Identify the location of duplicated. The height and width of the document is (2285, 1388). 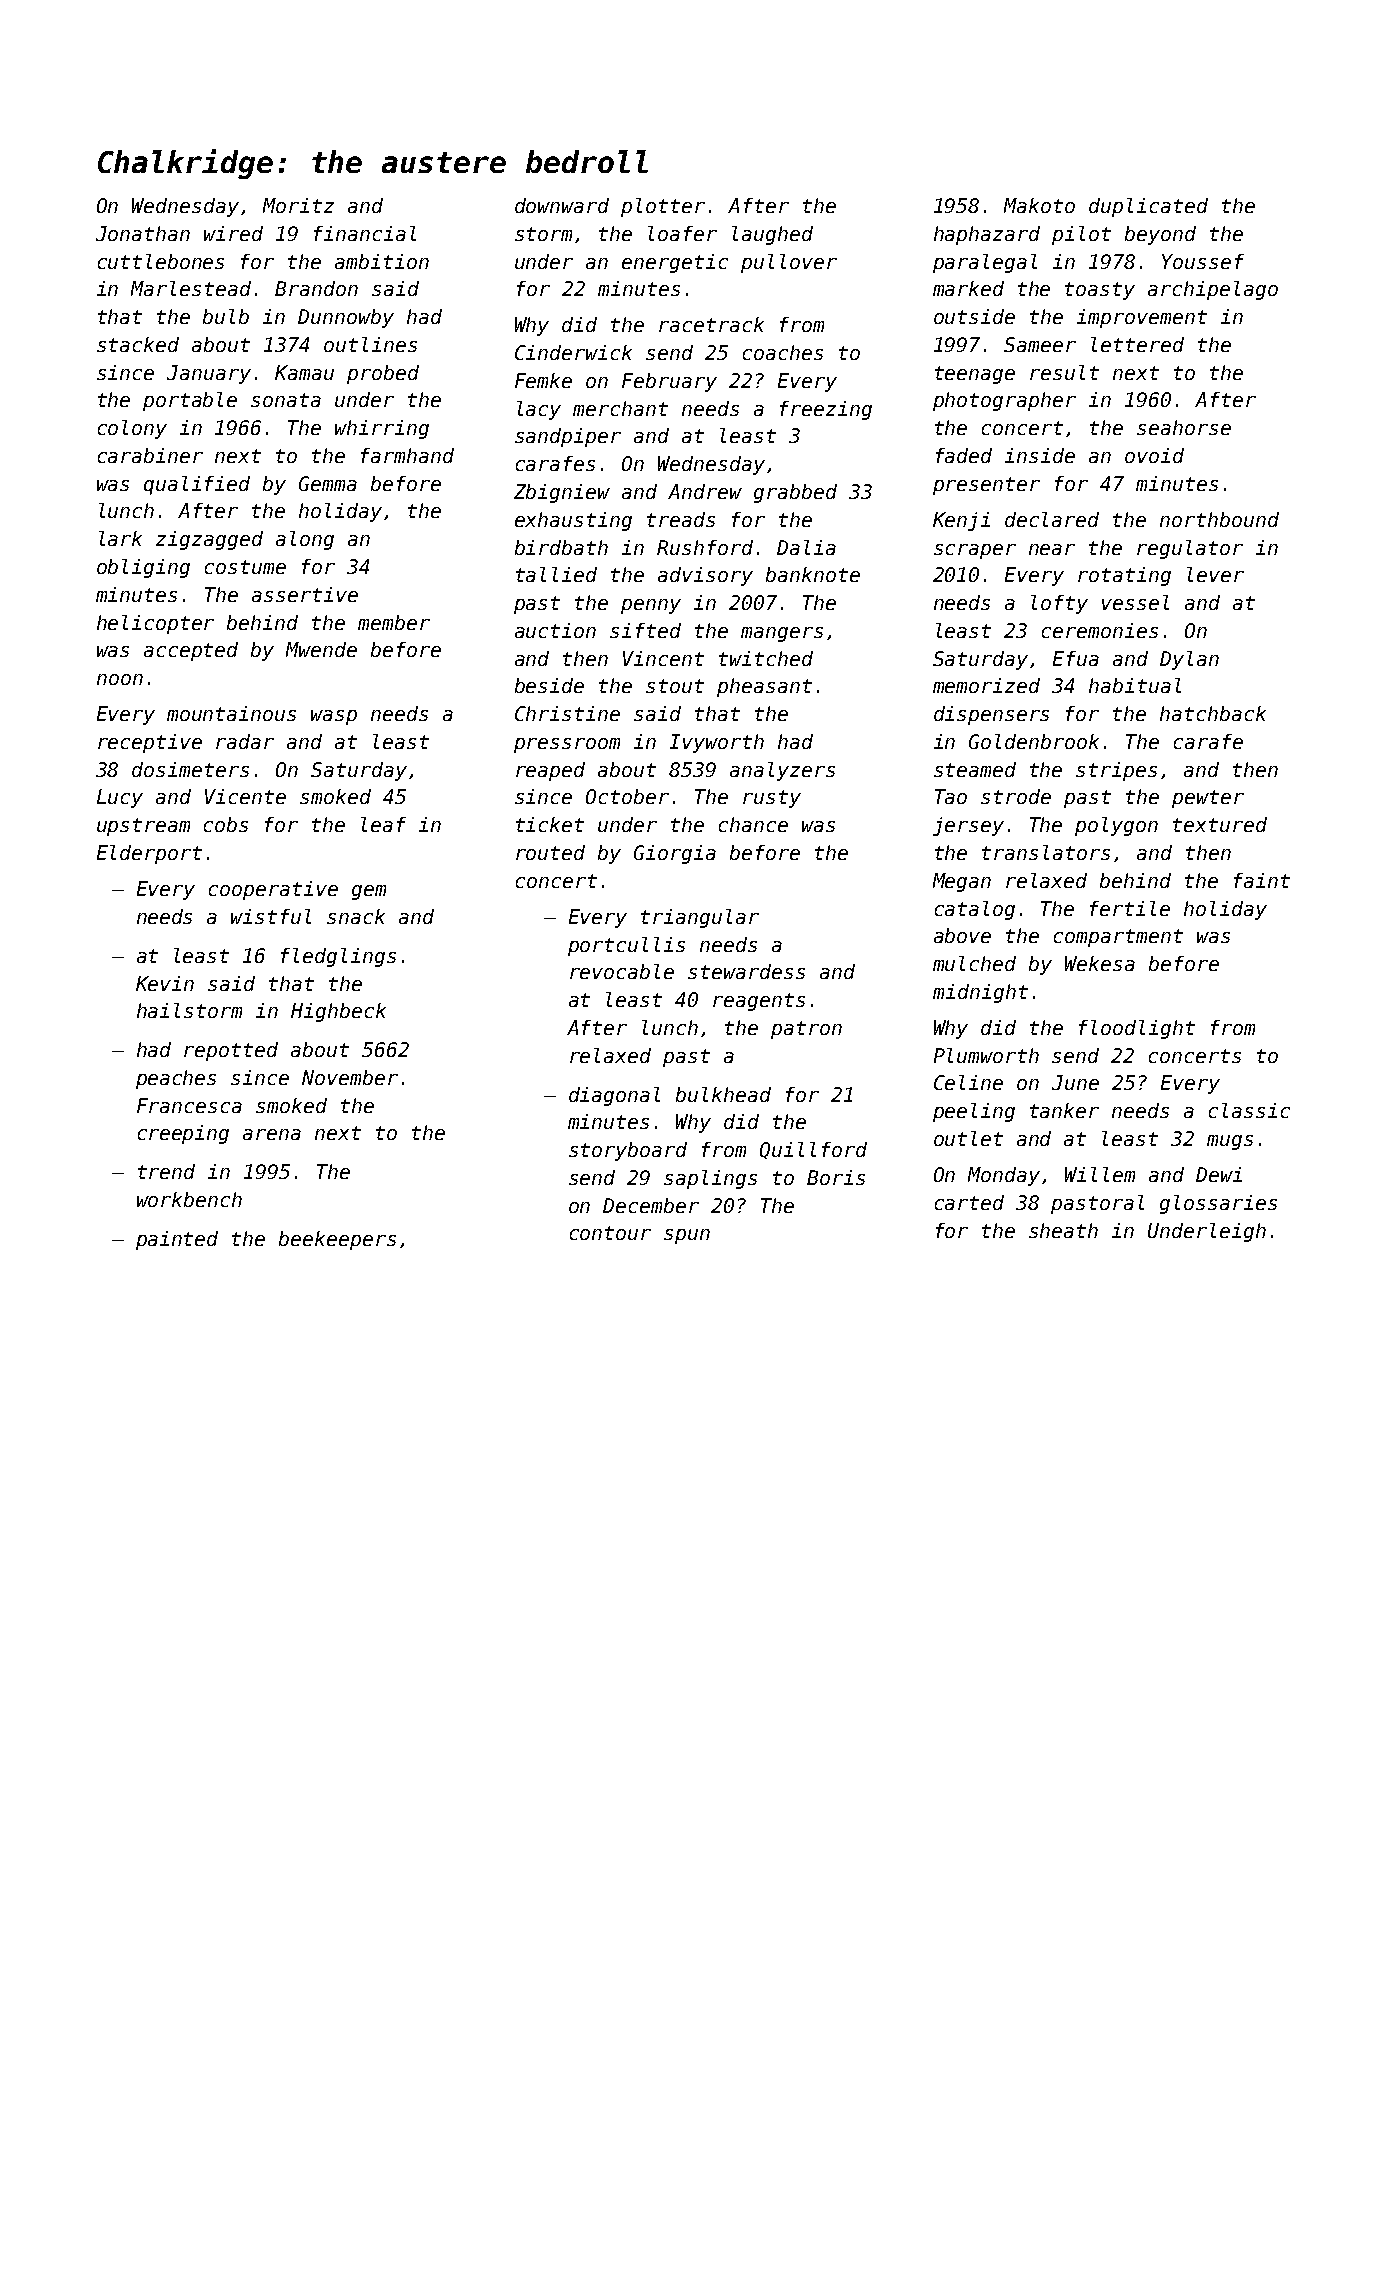
(1148, 207).
